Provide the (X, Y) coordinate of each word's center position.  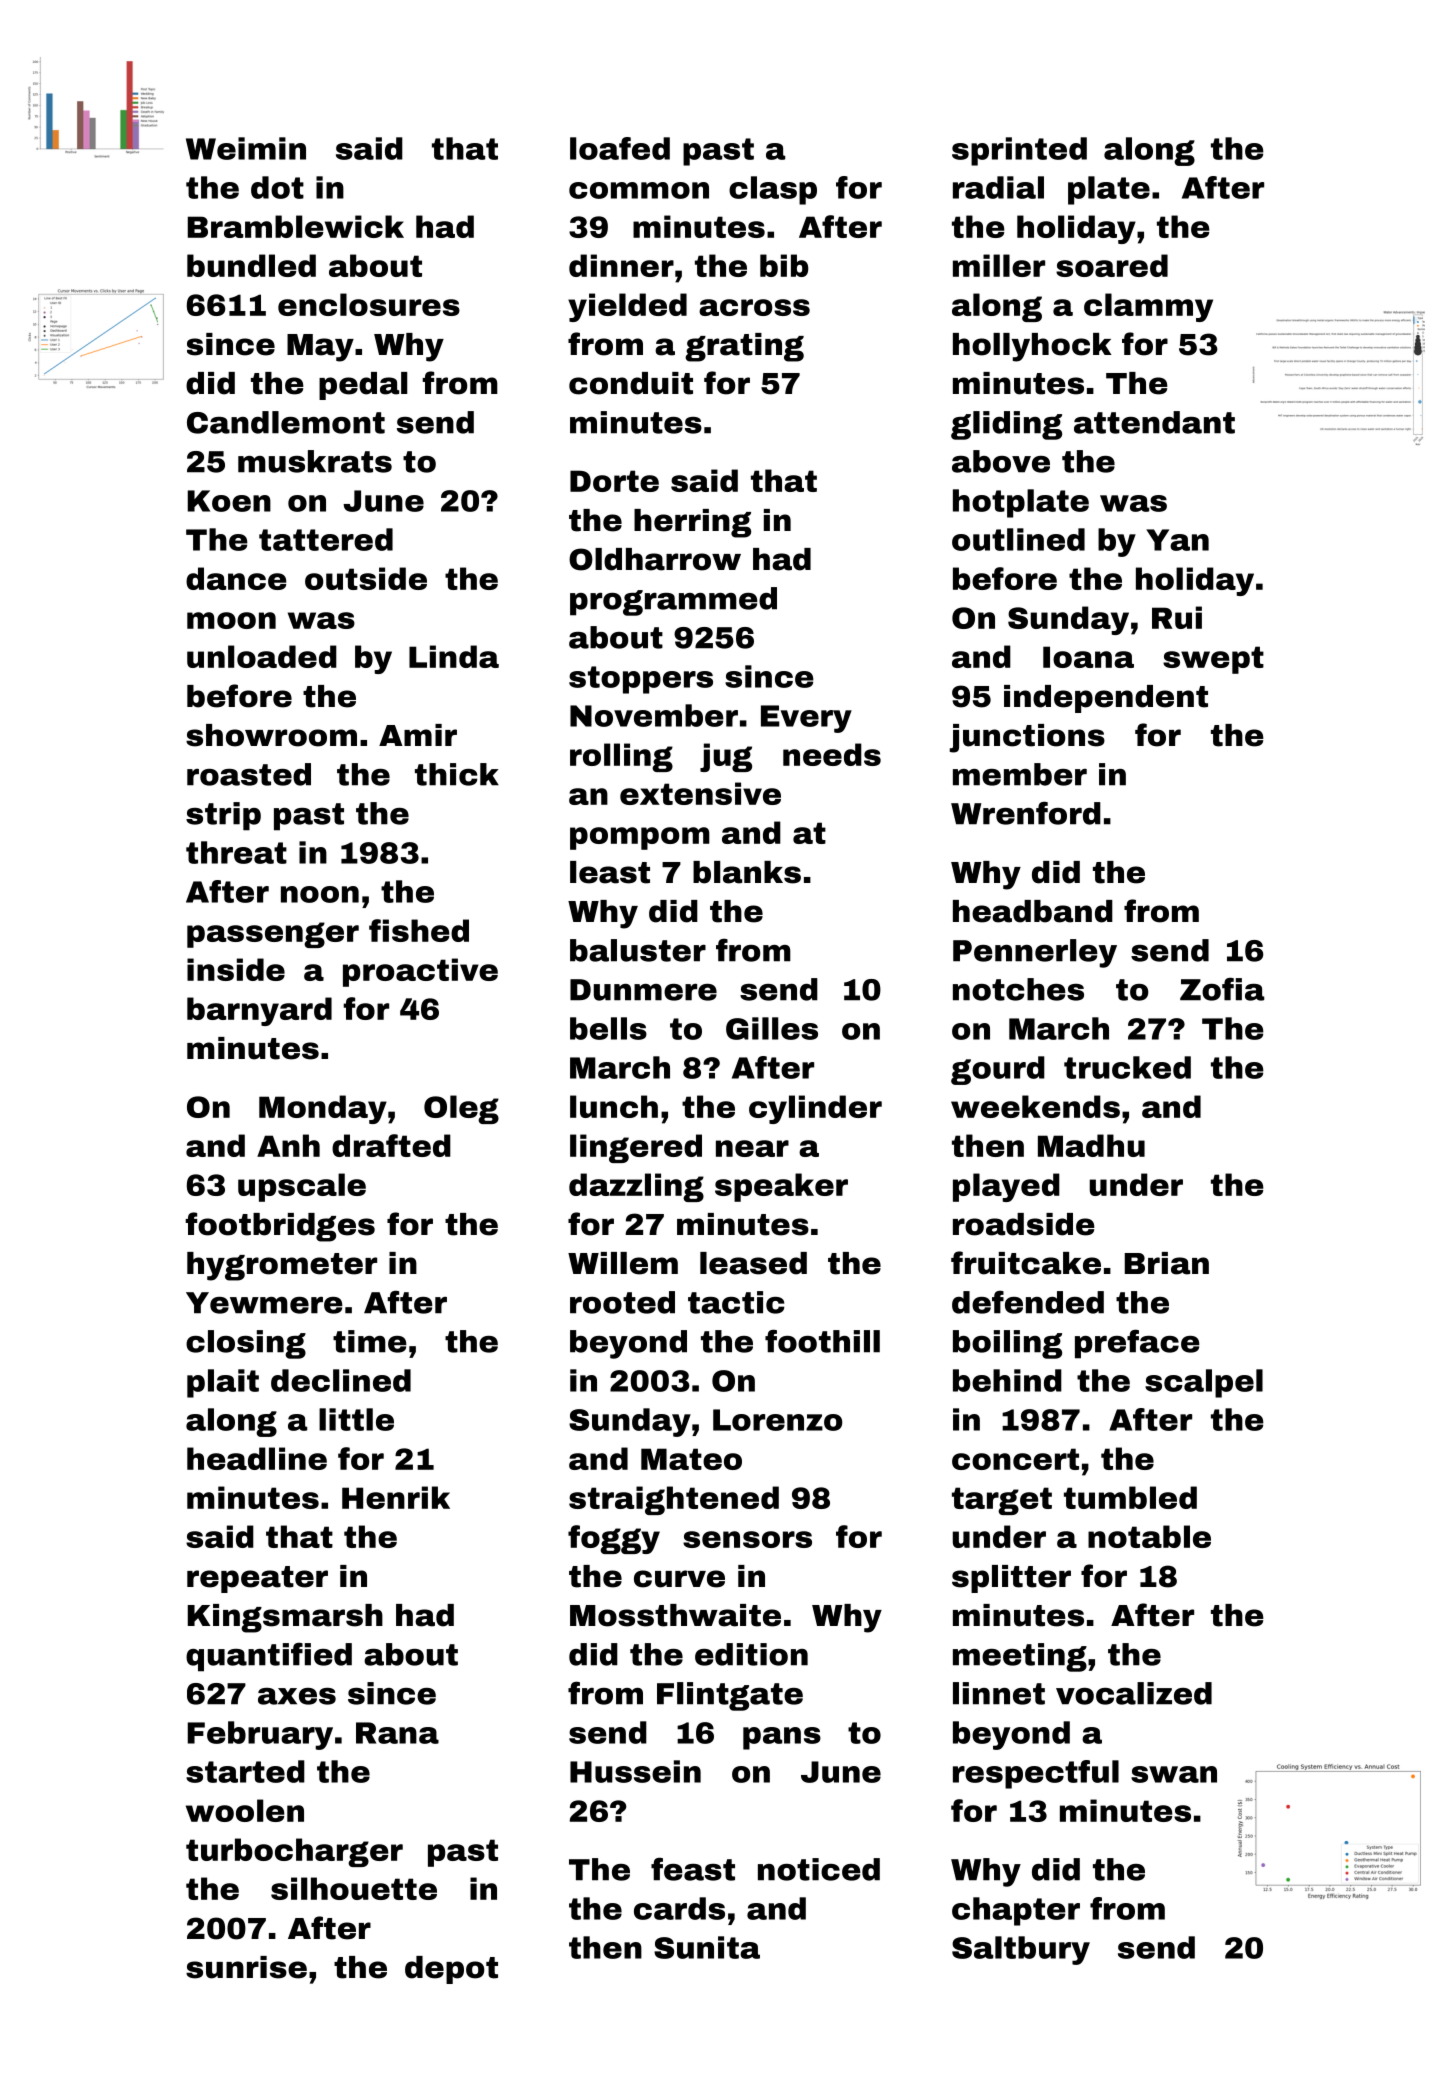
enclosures (369, 304)
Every (806, 719)
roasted (249, 774)
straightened (674, 1500)
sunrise (246, 1967)
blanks (747, 872)
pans (782, 1738)
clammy (1148, 307)
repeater (257, 1579)
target (1002, 1501)
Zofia (1222, 989)
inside (236, 969)
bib (784, 265)
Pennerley (1035, 953)
